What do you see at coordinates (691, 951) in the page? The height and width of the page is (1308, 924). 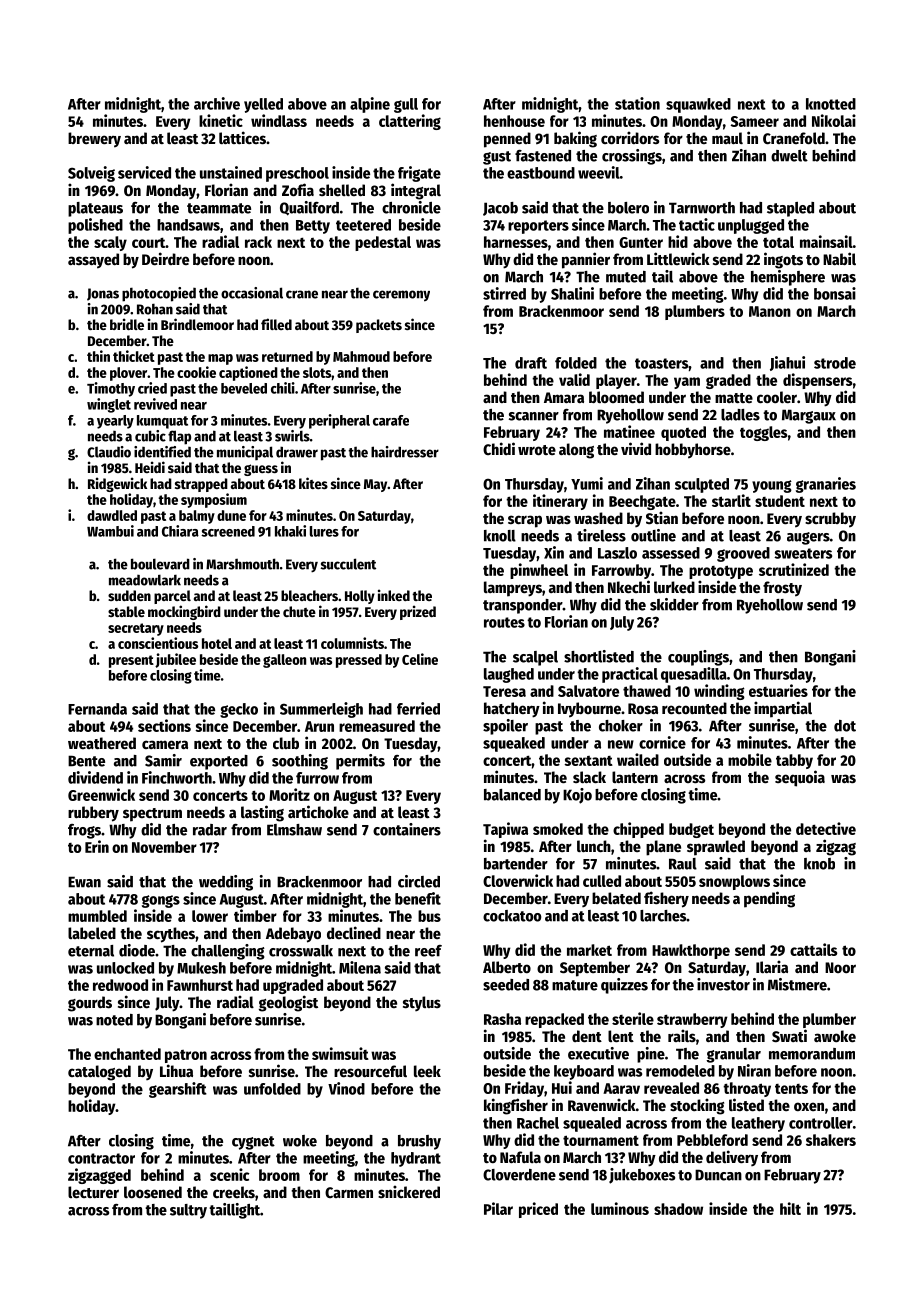 I see `Hawkthorpe` at bounding box center [691, 951].
